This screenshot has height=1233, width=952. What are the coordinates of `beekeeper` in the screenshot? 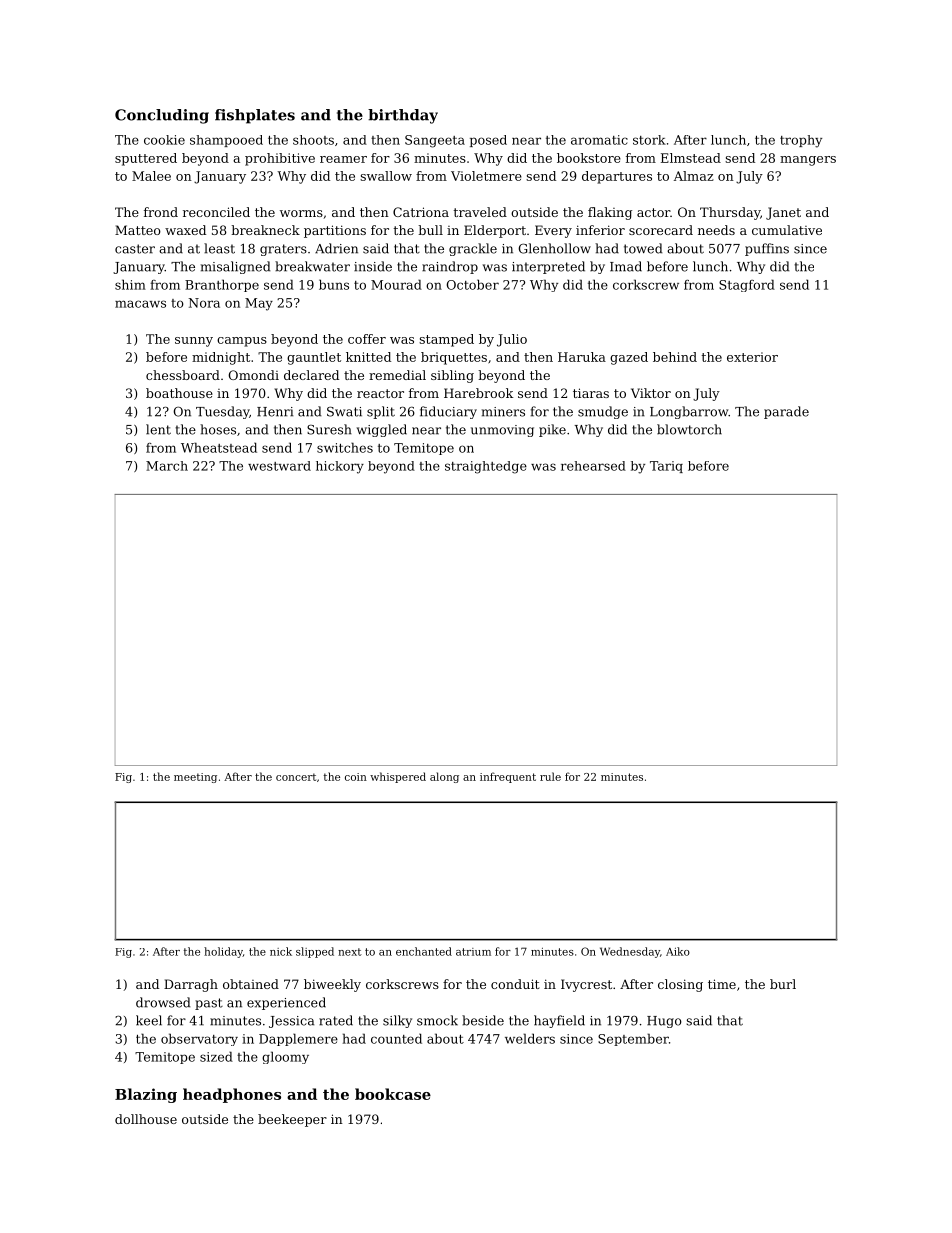 It's located at (292, 1120).
